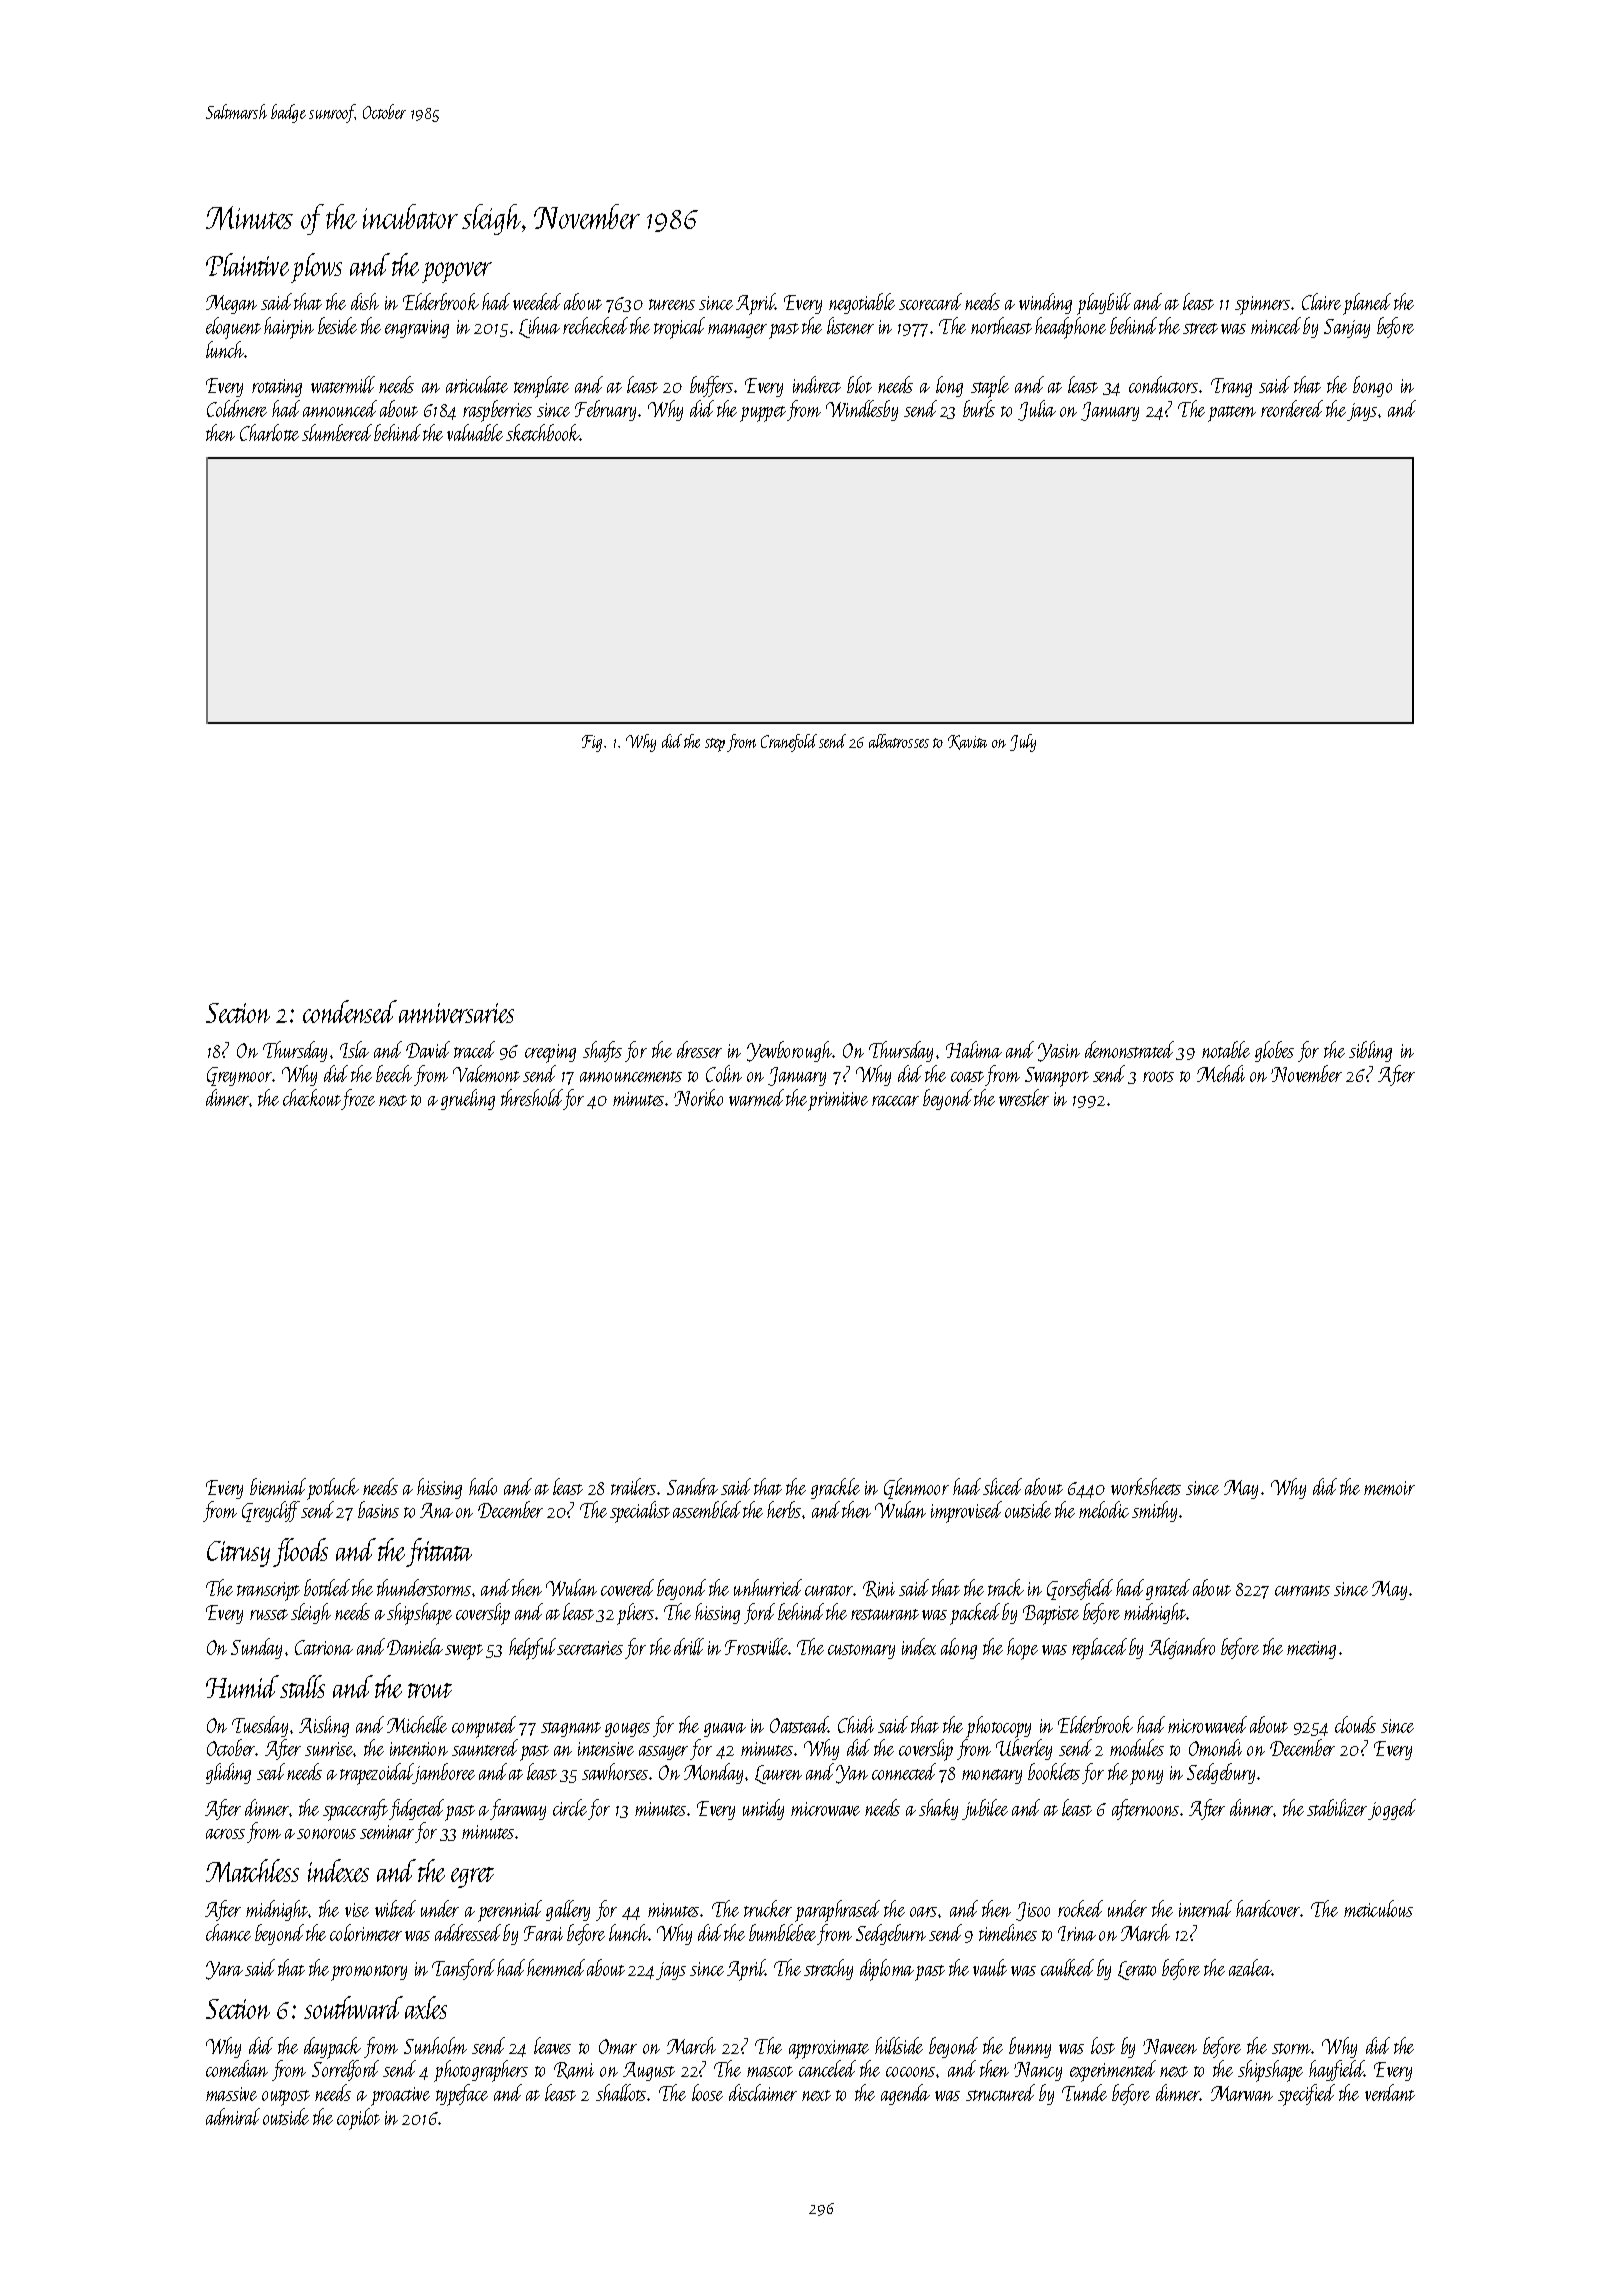  What do you see at coordinates (1146, 1486) in the page?
I see `worksheets` at bounding box center [1146, 1486].
